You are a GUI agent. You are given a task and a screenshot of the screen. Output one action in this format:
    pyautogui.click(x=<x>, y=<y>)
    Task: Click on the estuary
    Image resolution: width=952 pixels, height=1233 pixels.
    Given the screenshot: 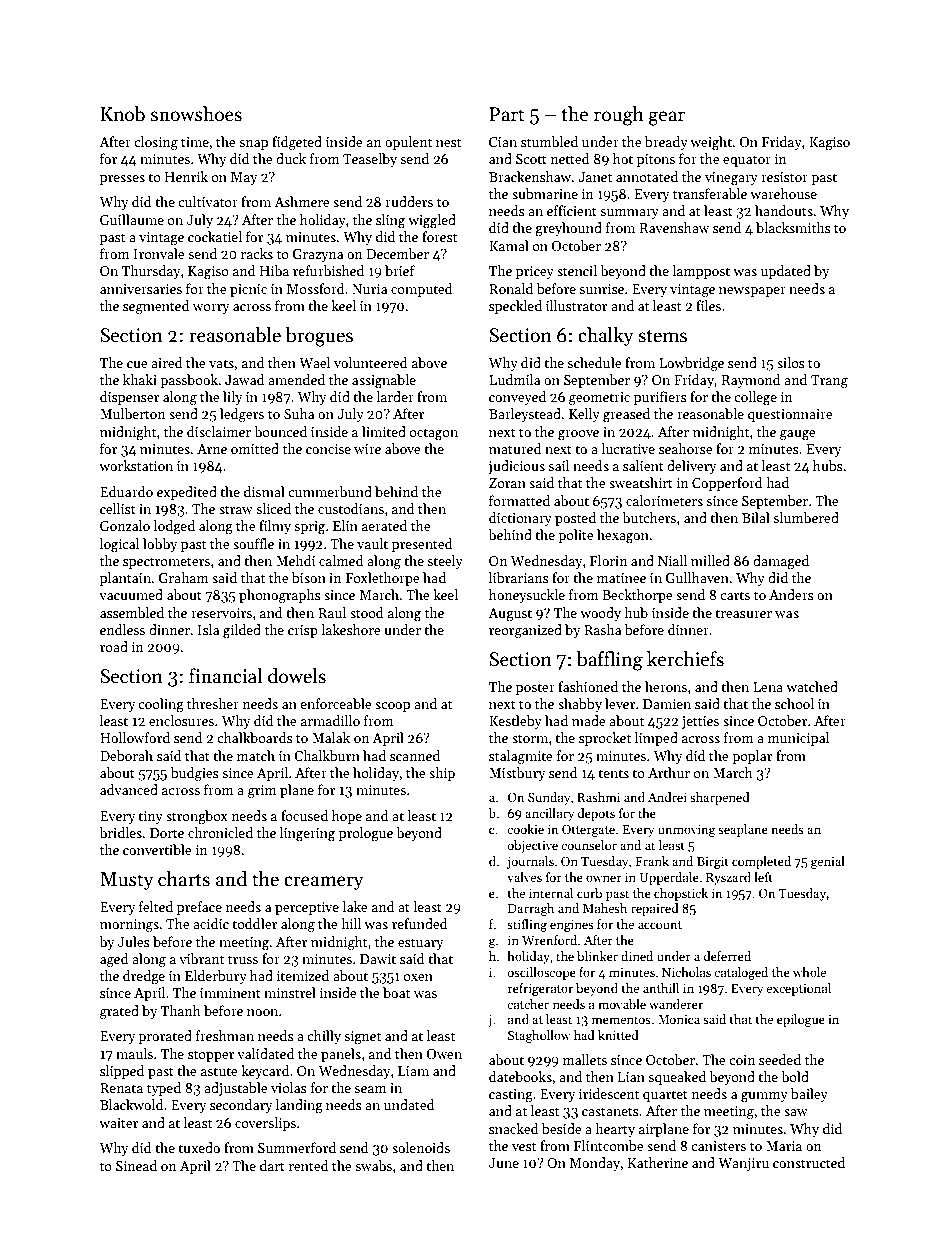 What is the action you would take?
    pyautogui.click(x=421, y=944)
